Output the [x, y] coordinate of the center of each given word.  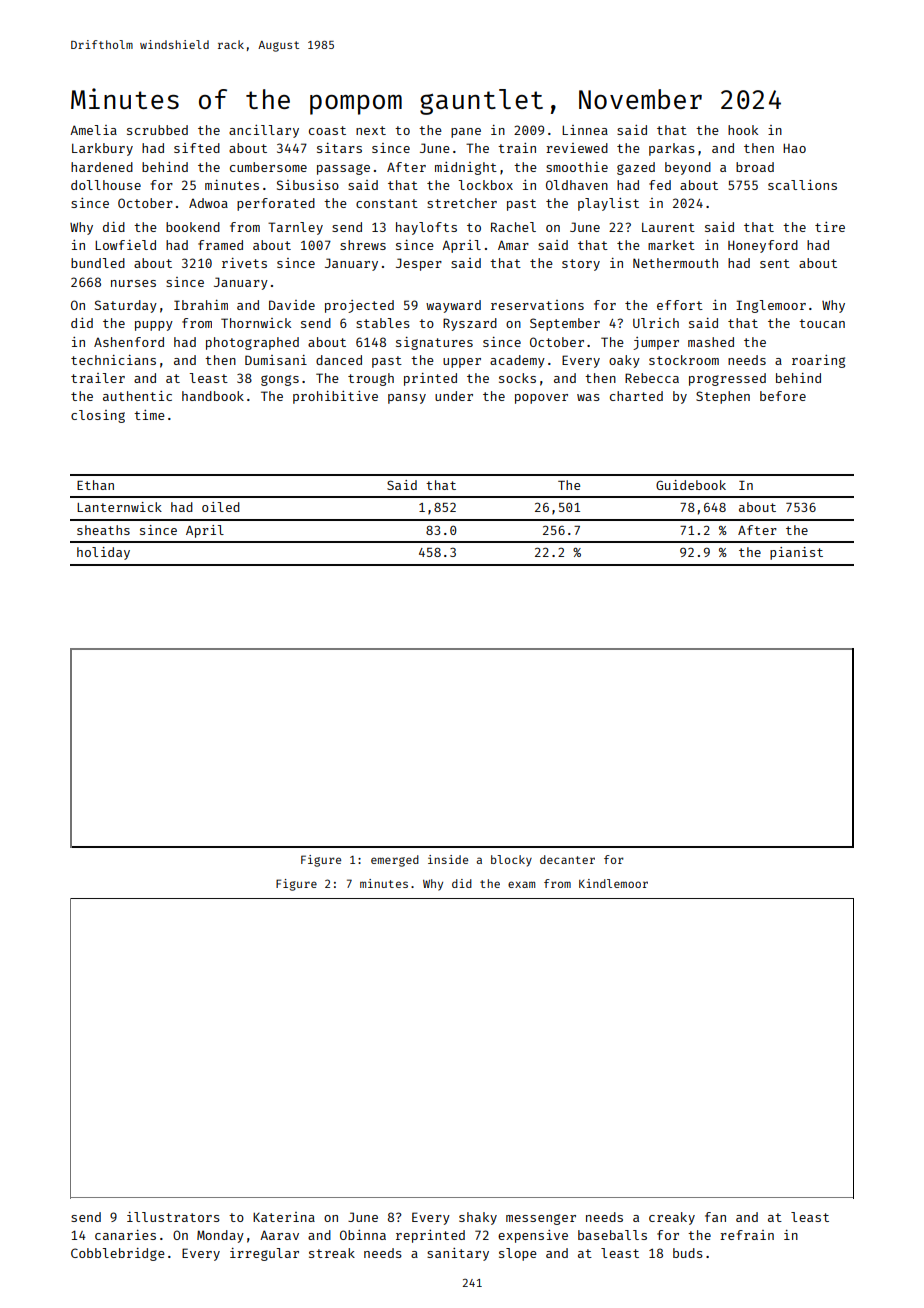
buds [688, 1253]
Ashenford [129, 342]
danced [339, 360]
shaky [478, 1218]
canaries [125, 1235]
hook [743, 130]
